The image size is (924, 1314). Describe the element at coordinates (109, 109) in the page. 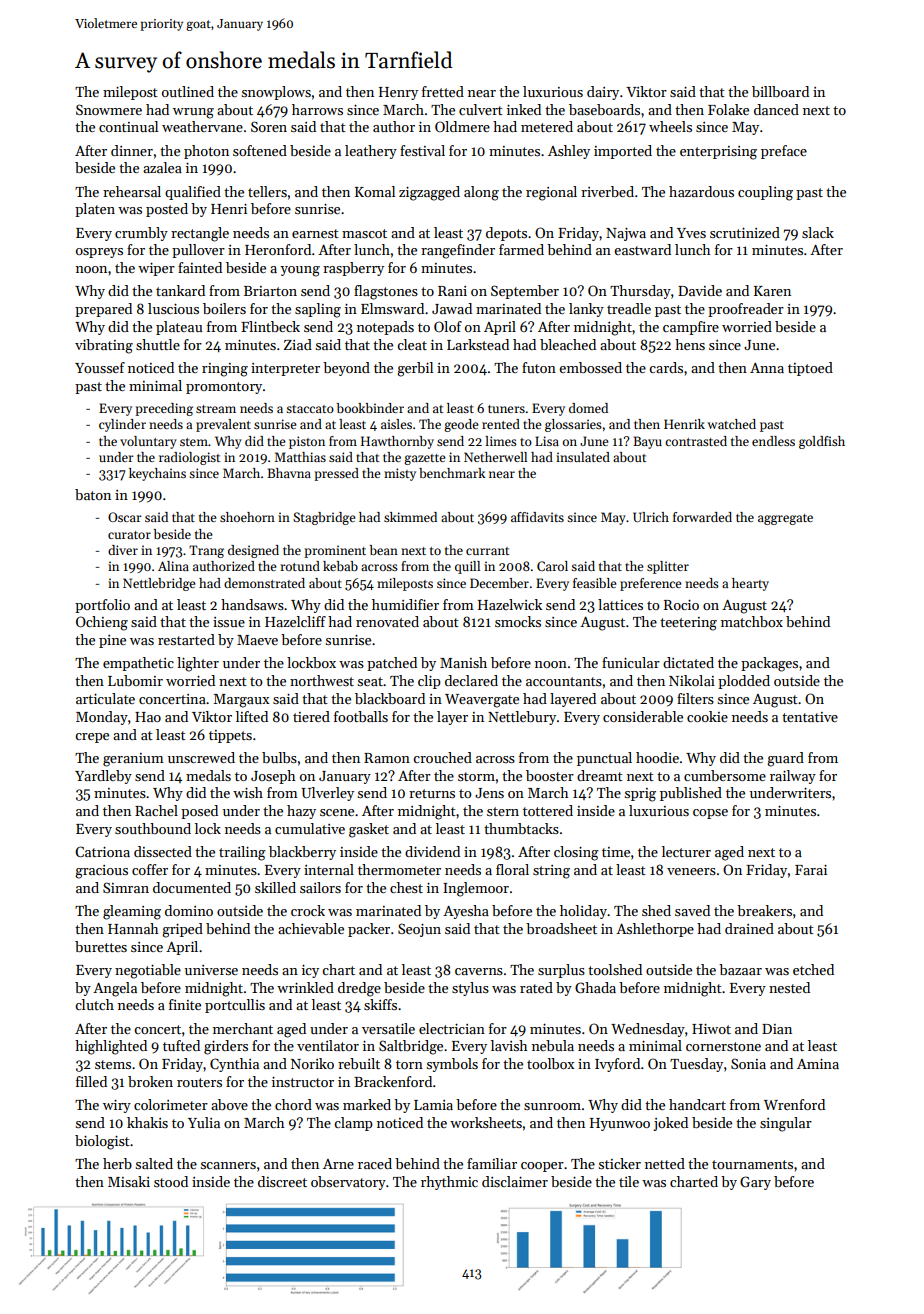

I see `Snowmere` at that location.
